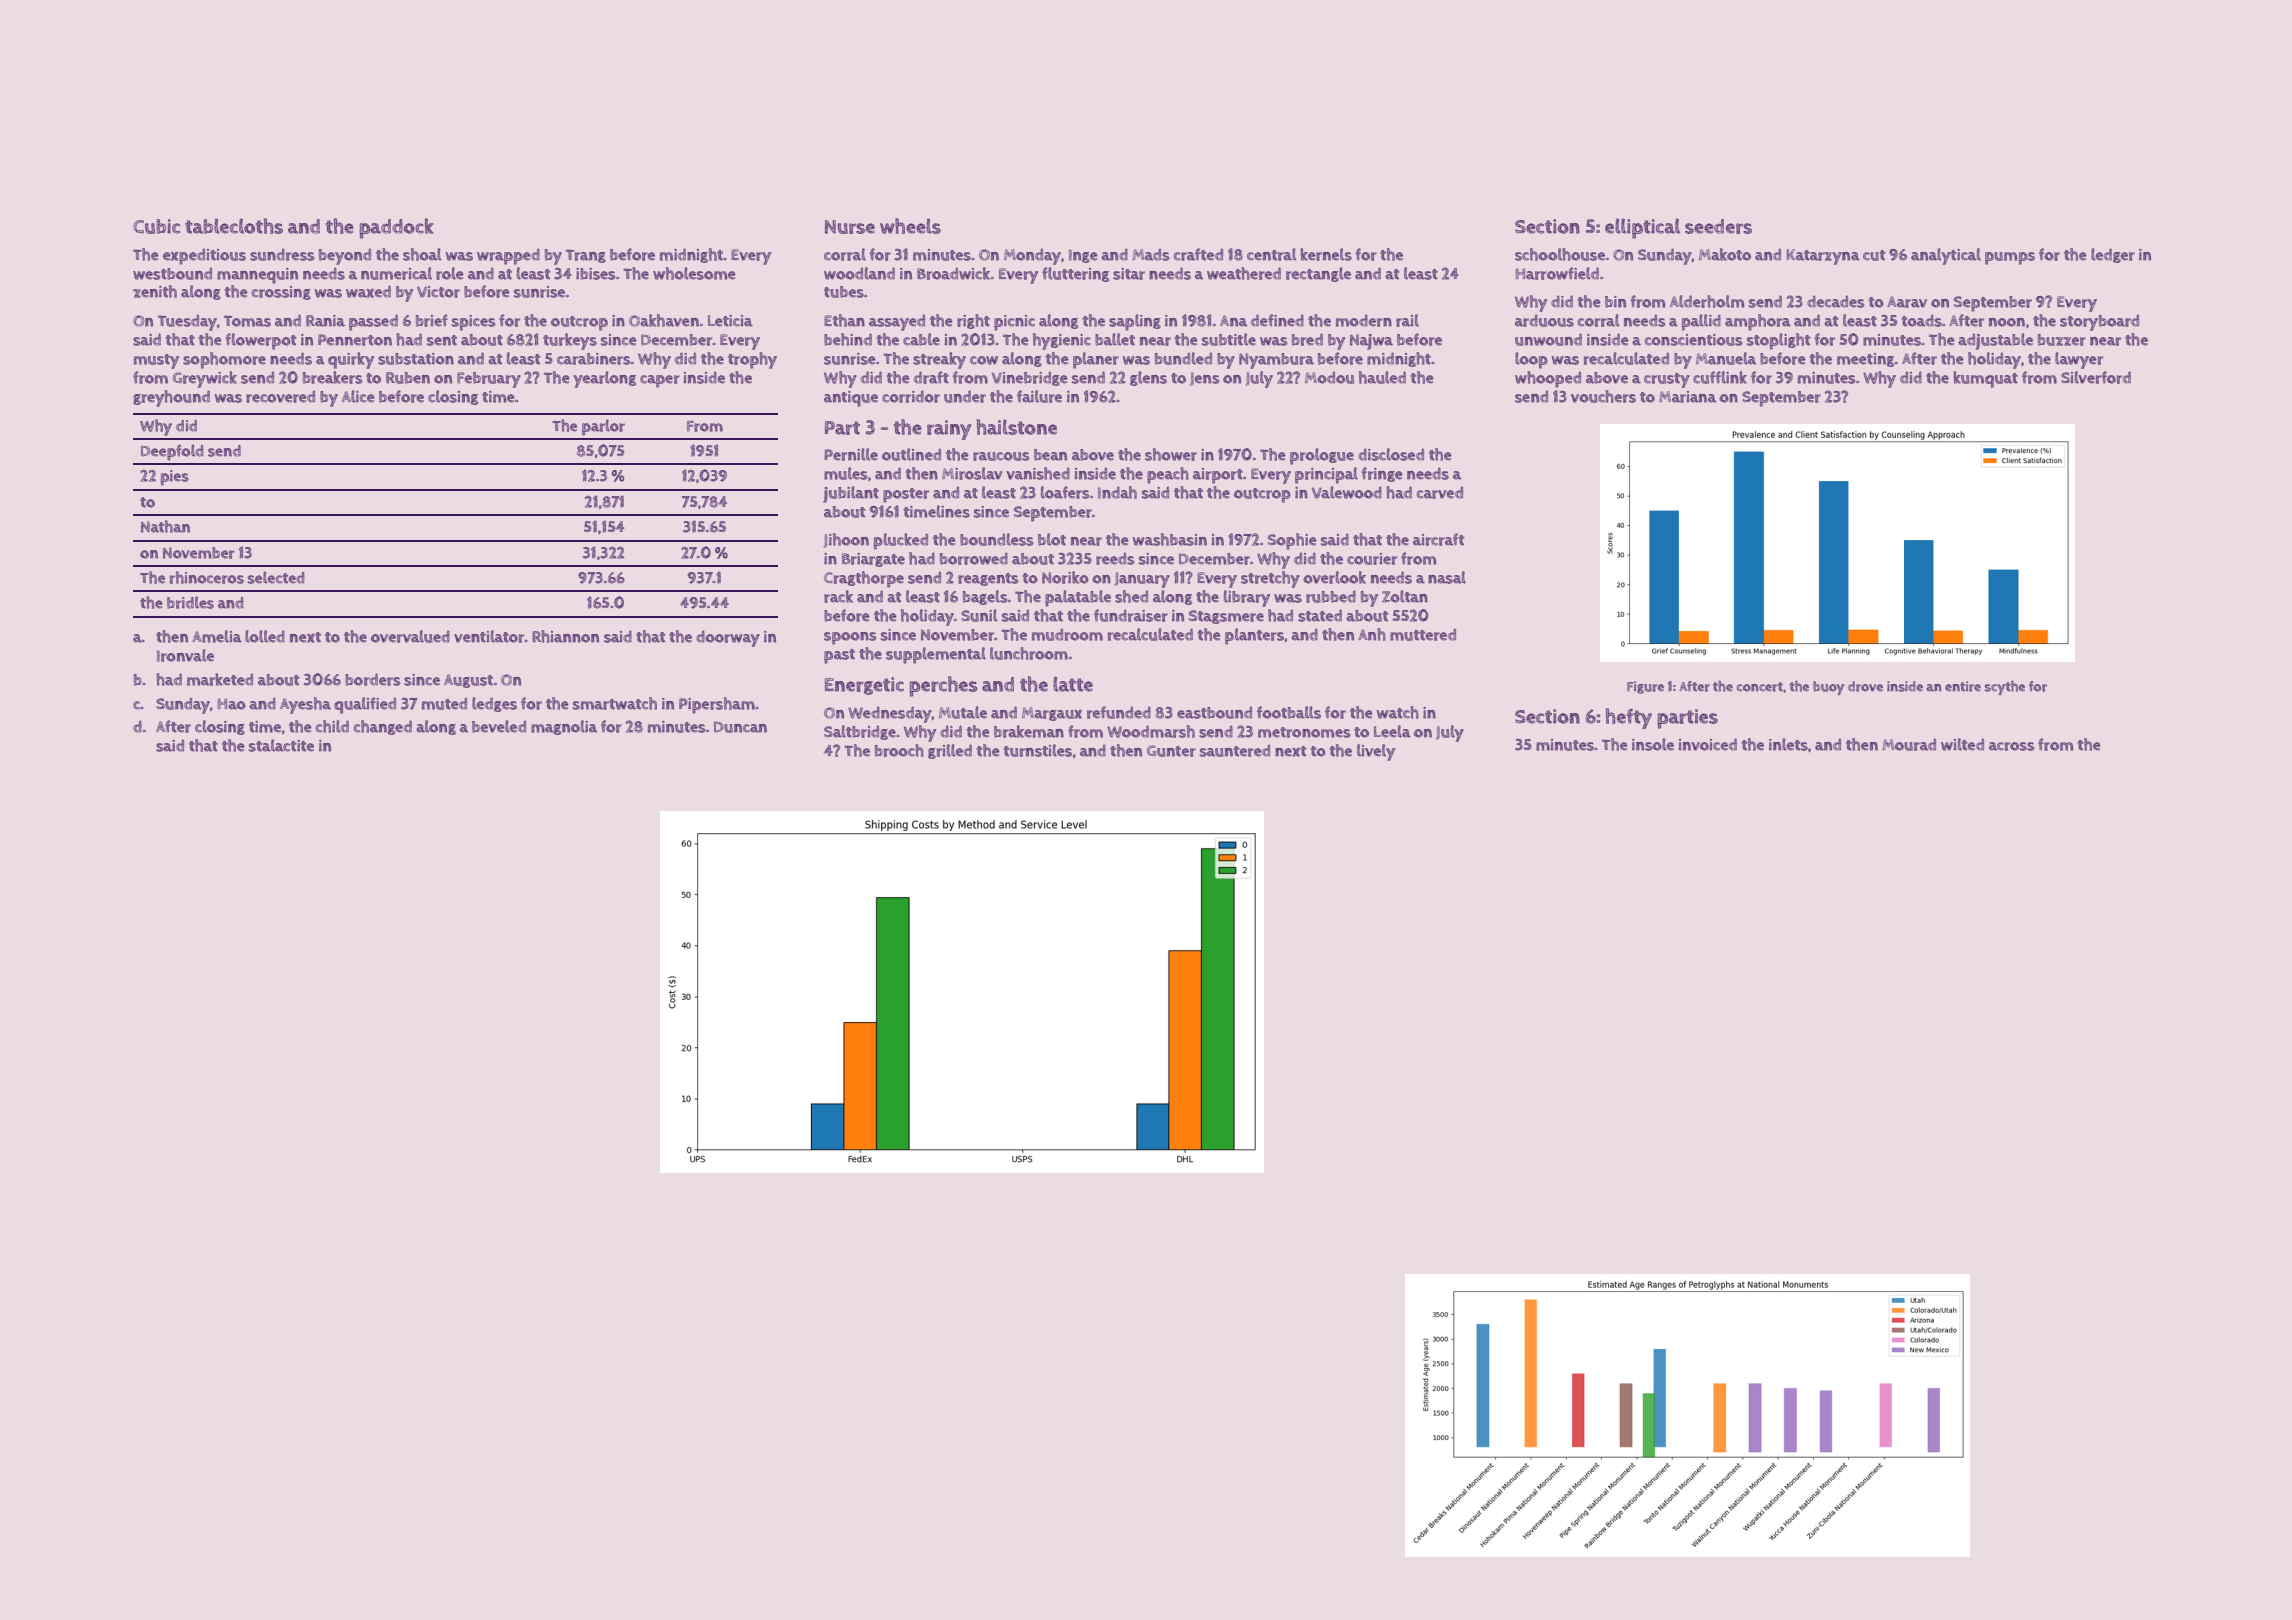 This page has height=1620, width=2292. What do you see at coordinates (281, 293) in the page?
I see `crossing` at bounding box center [281, 293].
